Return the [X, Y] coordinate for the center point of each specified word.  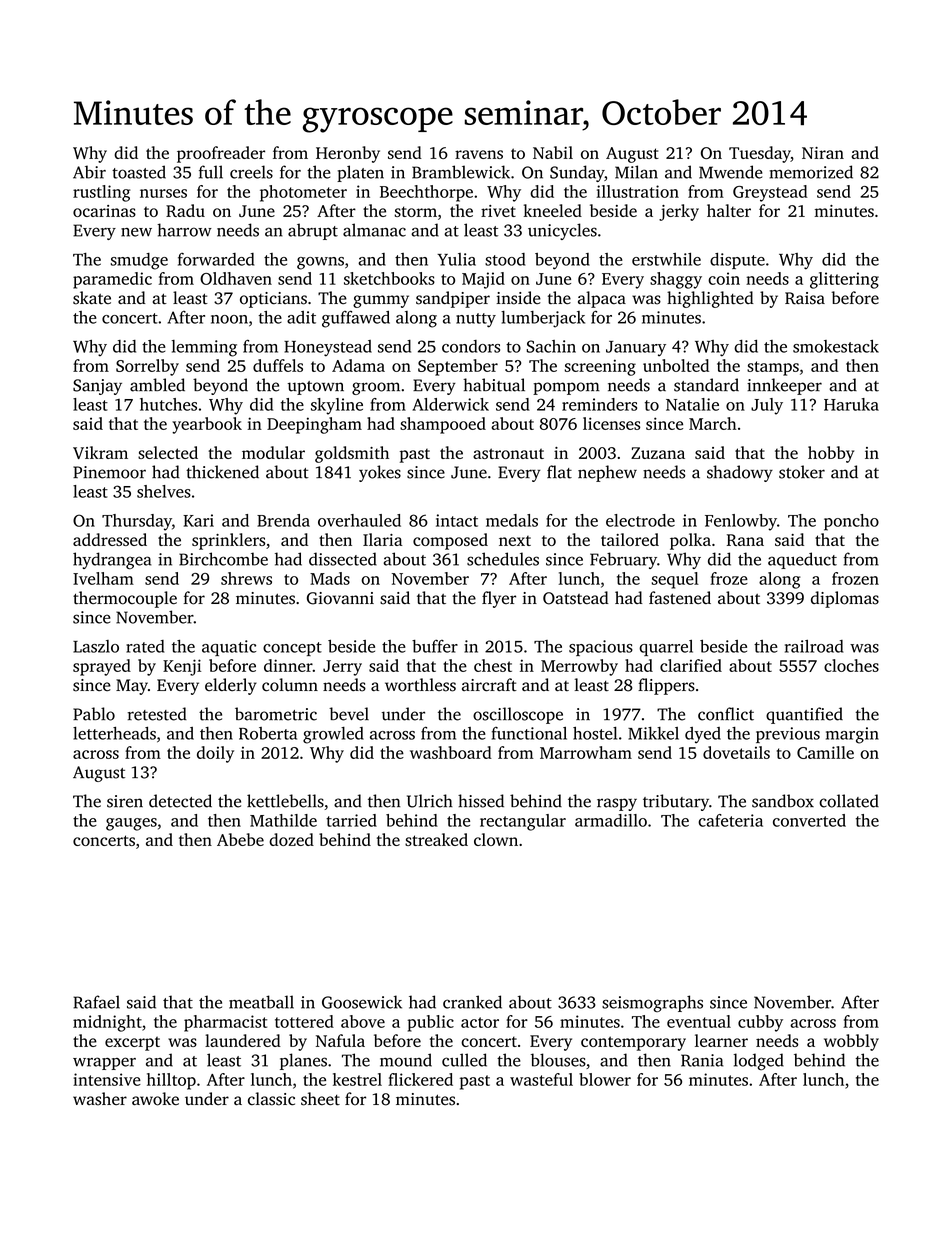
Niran [823, 153]
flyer [499, 599]
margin [852, 735]
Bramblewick [461, 172]
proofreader [221, 154]
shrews [246, 578]
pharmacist [225, 1023]
